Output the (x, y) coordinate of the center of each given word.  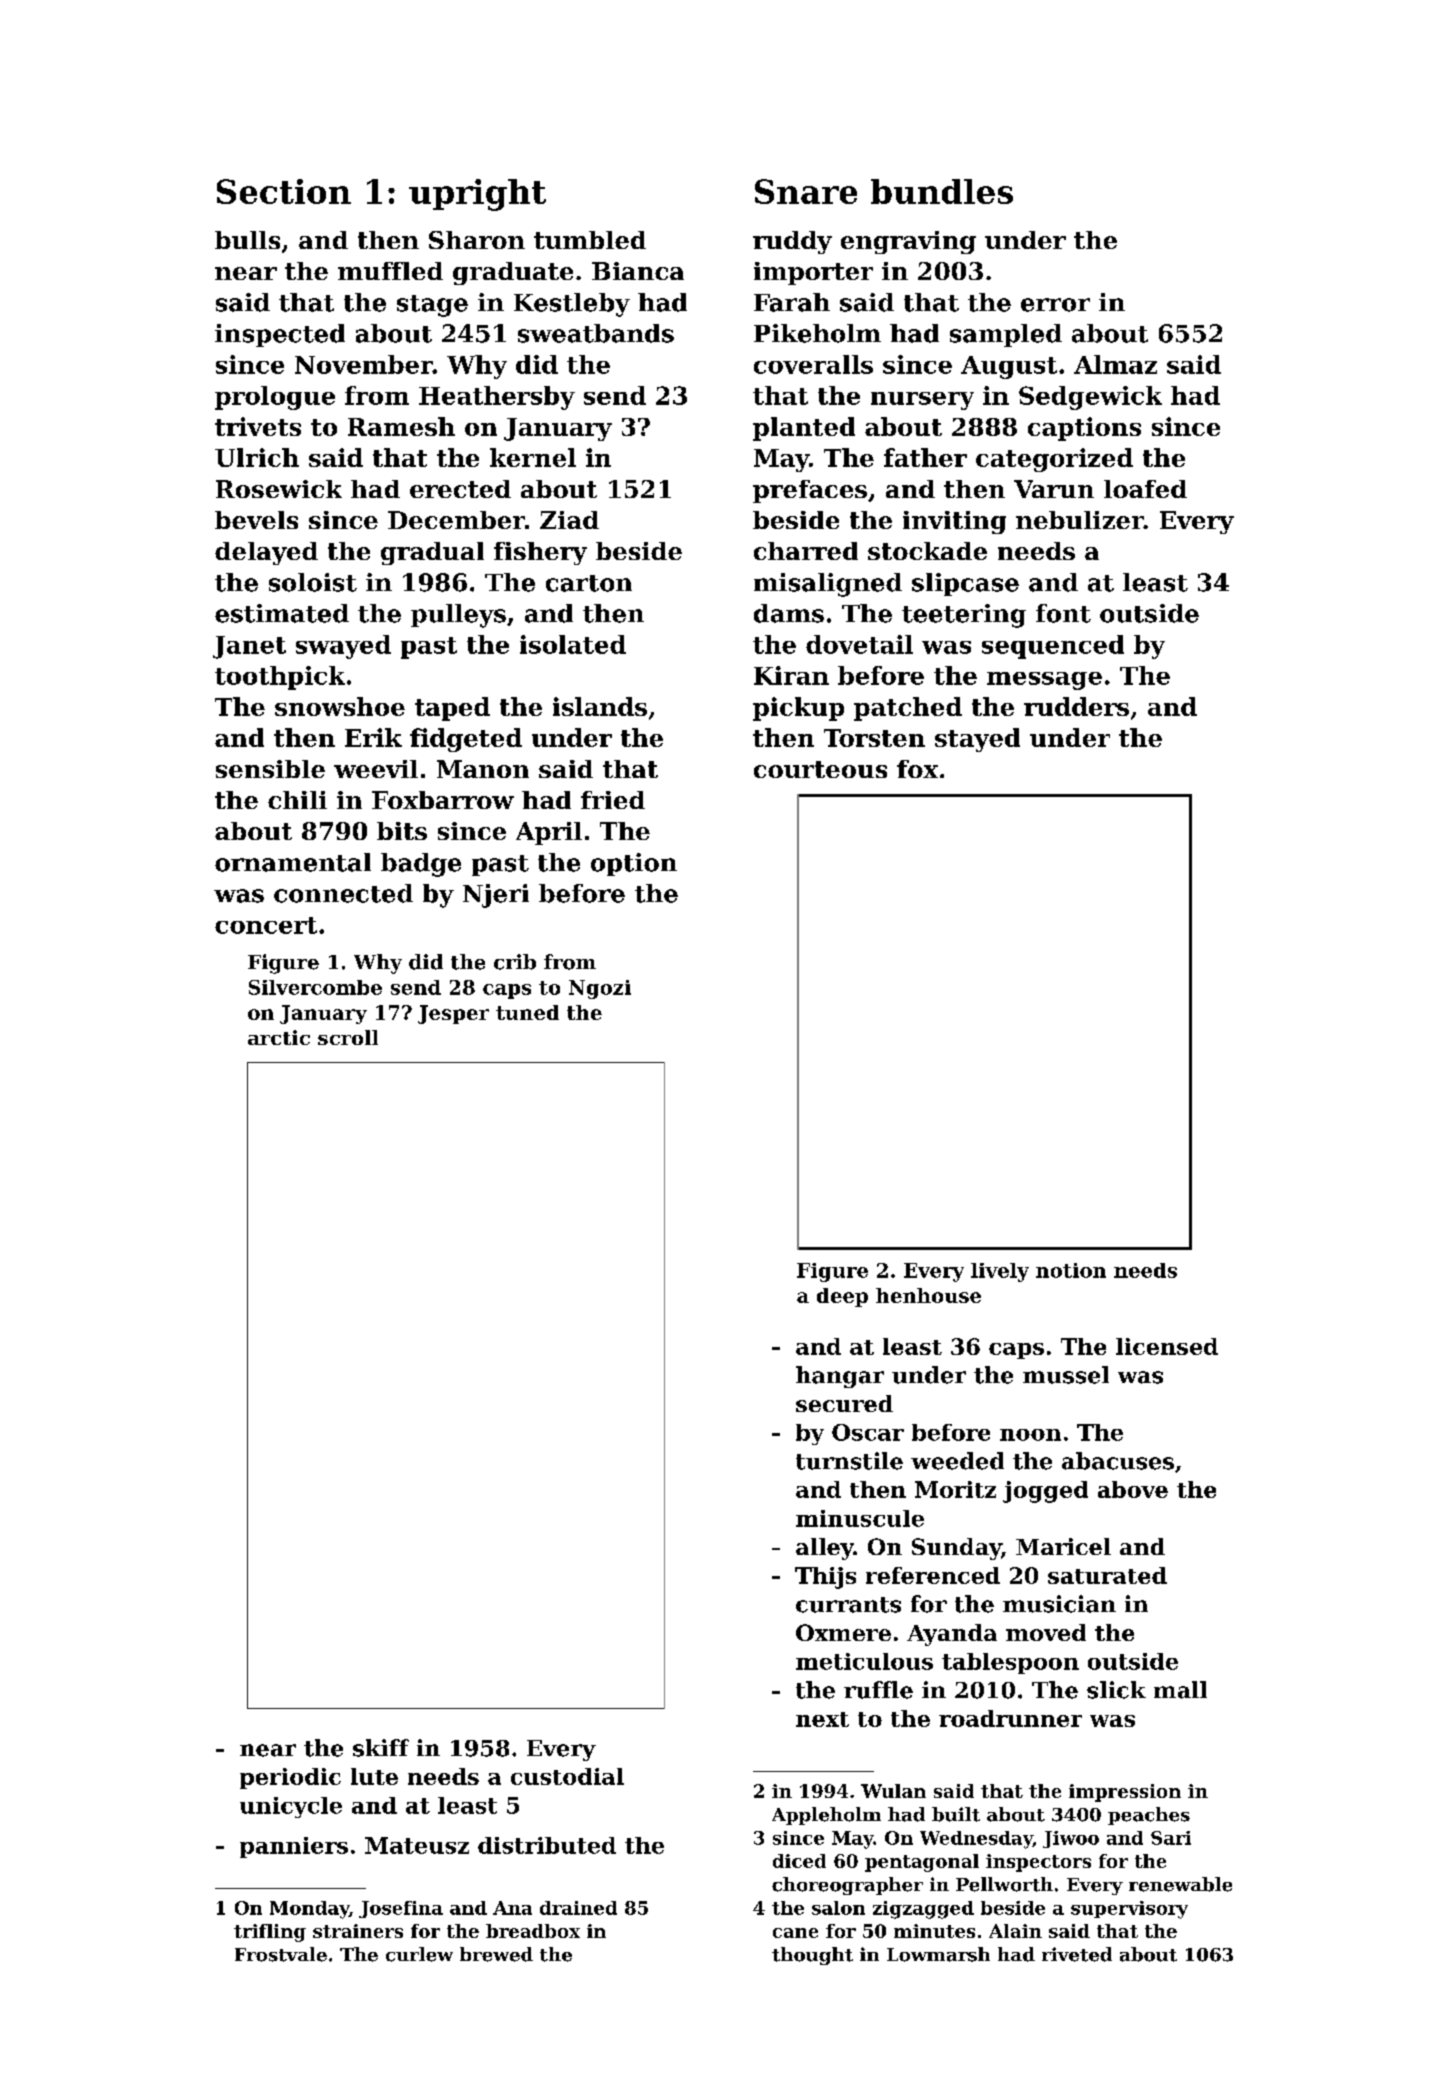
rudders (1076, 706)
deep (842, 1297)
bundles (942, 191)
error (1055, 305)
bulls (247, 240)
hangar (840, 1377)
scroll (348, 1037)
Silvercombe (315, 987)
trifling (270, 1933)
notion (1071, 1270)
